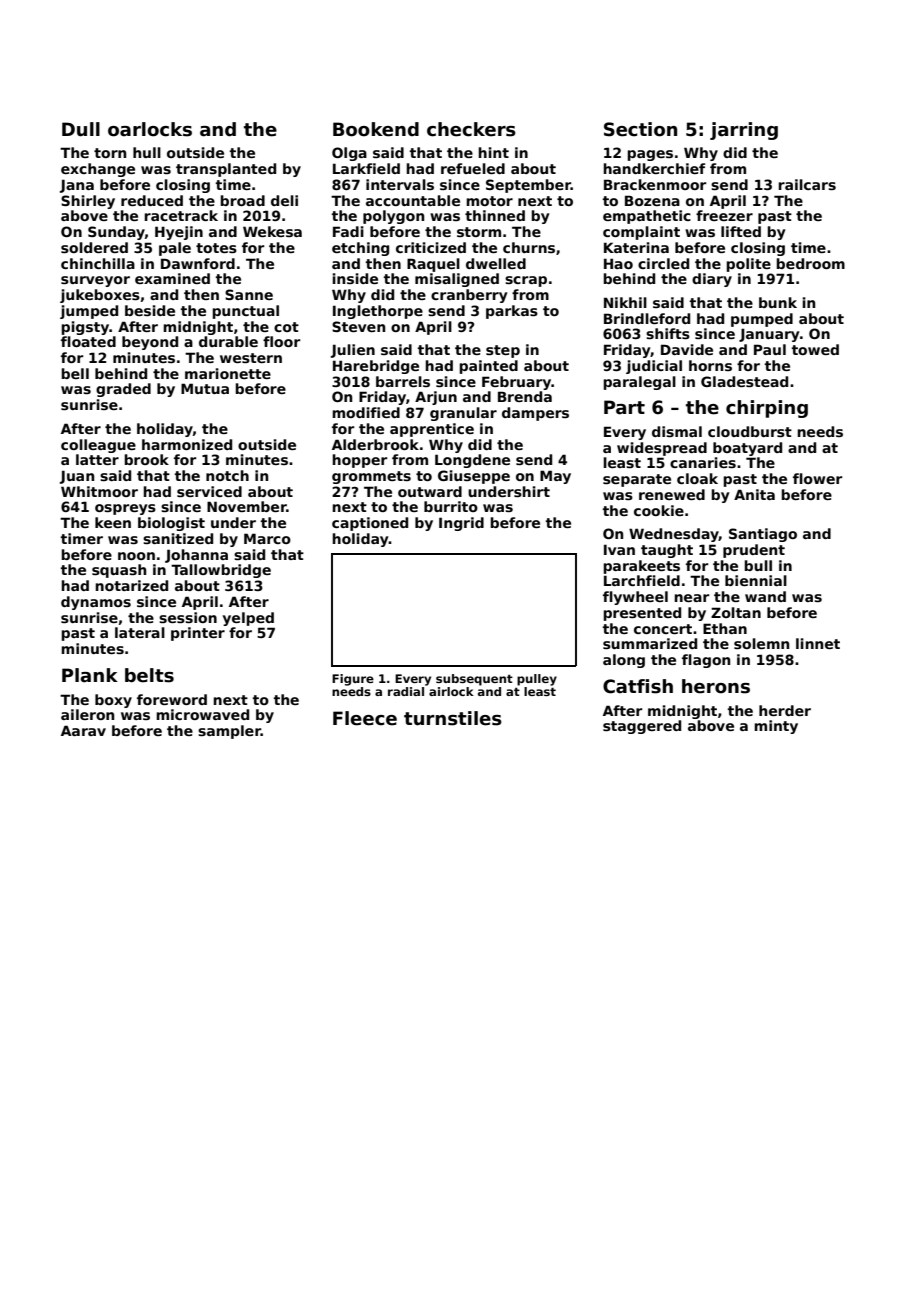  I want to click on biennial, so click(756, 580).
